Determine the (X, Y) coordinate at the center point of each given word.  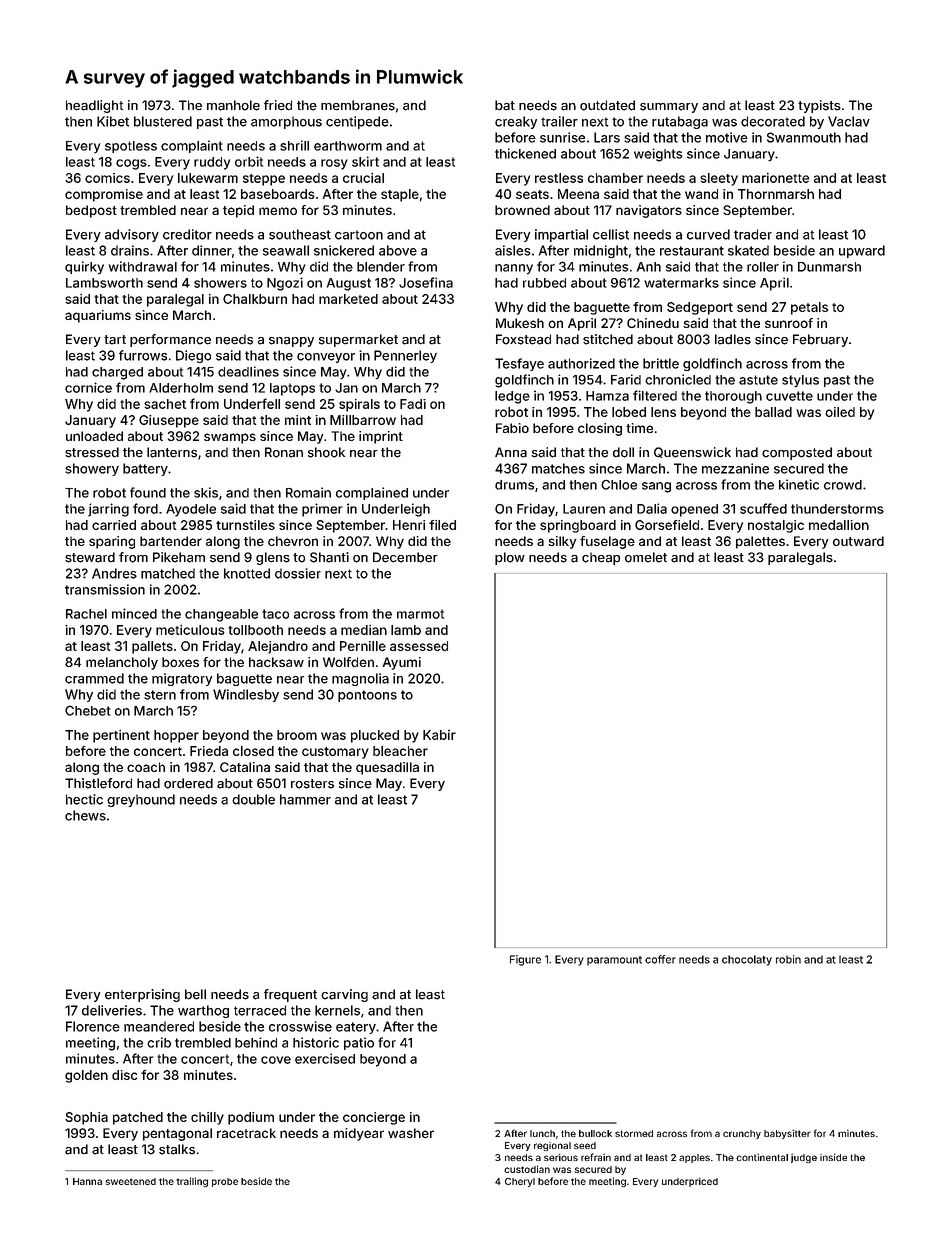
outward (858, 541)
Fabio (512, 428)
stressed (92, 452)
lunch (542, 1133)
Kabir (439, 735)
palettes (760, 542)
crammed (94, 678)
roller (763, 267)
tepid (238, 211)
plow (510, 558)
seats (532, 194)
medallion (839, 525)
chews (85, 815)
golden (86, 1076)
